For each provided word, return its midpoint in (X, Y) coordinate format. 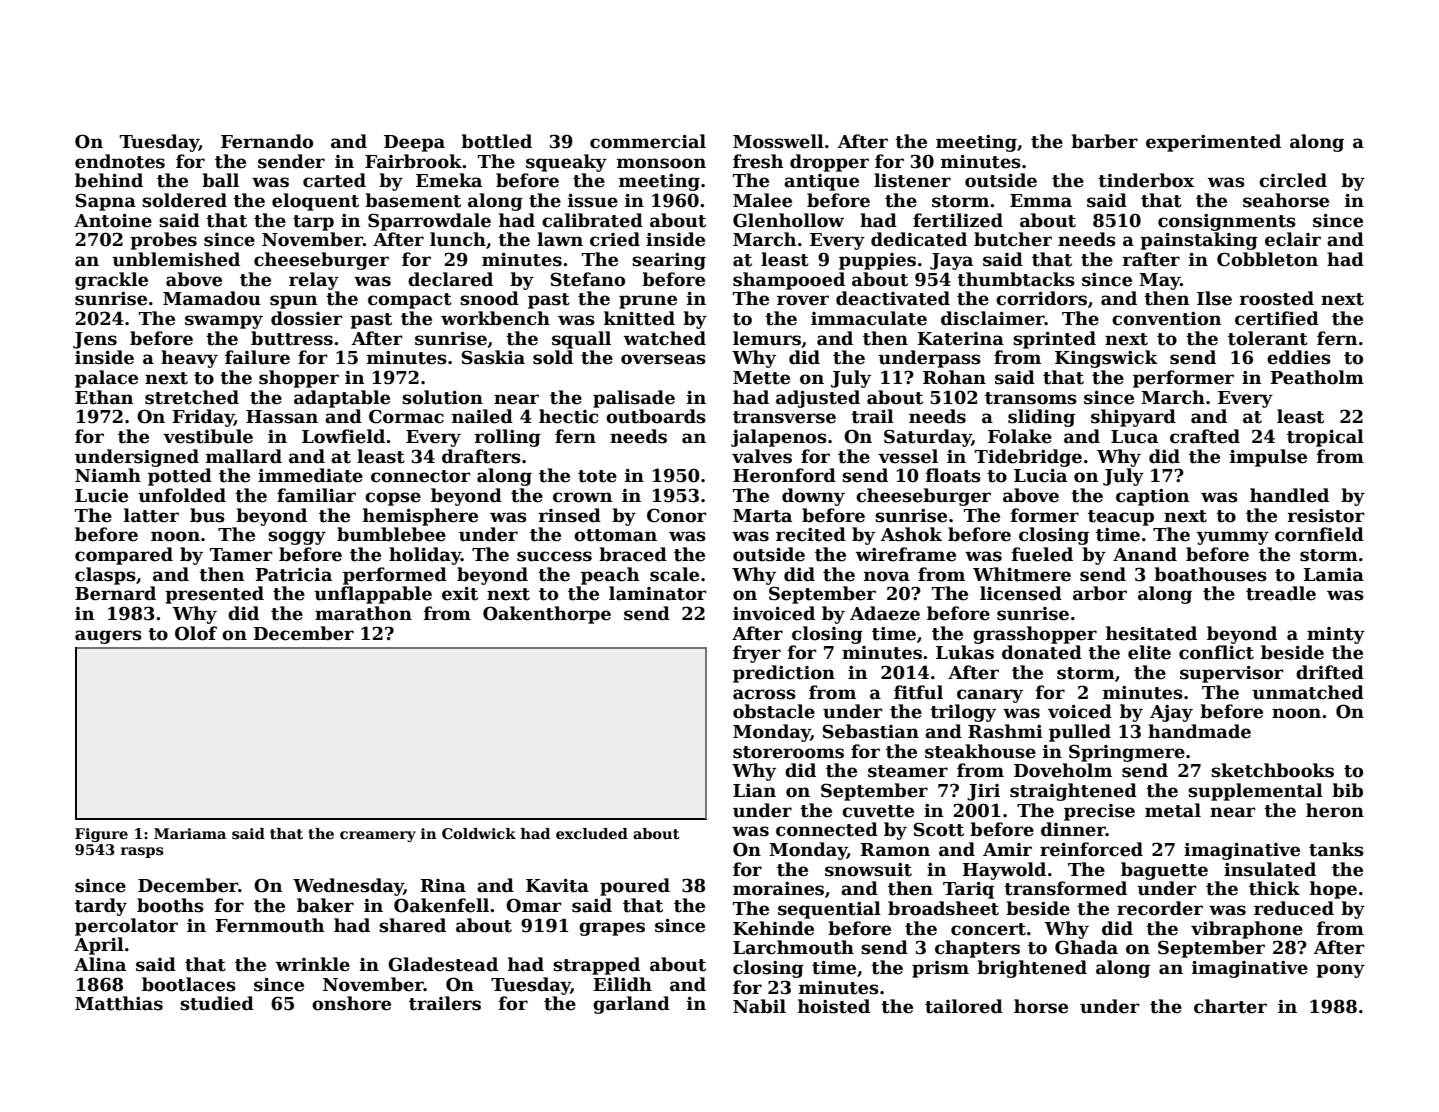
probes (163, 241)
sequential (829, 910)
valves (762, 456)
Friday (203, 418)
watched (665, 338)
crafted (1205, 436)
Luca (1134, 437)
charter (1230, 1006)
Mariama (190, 833)
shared (412, 925)
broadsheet (943, 908)
